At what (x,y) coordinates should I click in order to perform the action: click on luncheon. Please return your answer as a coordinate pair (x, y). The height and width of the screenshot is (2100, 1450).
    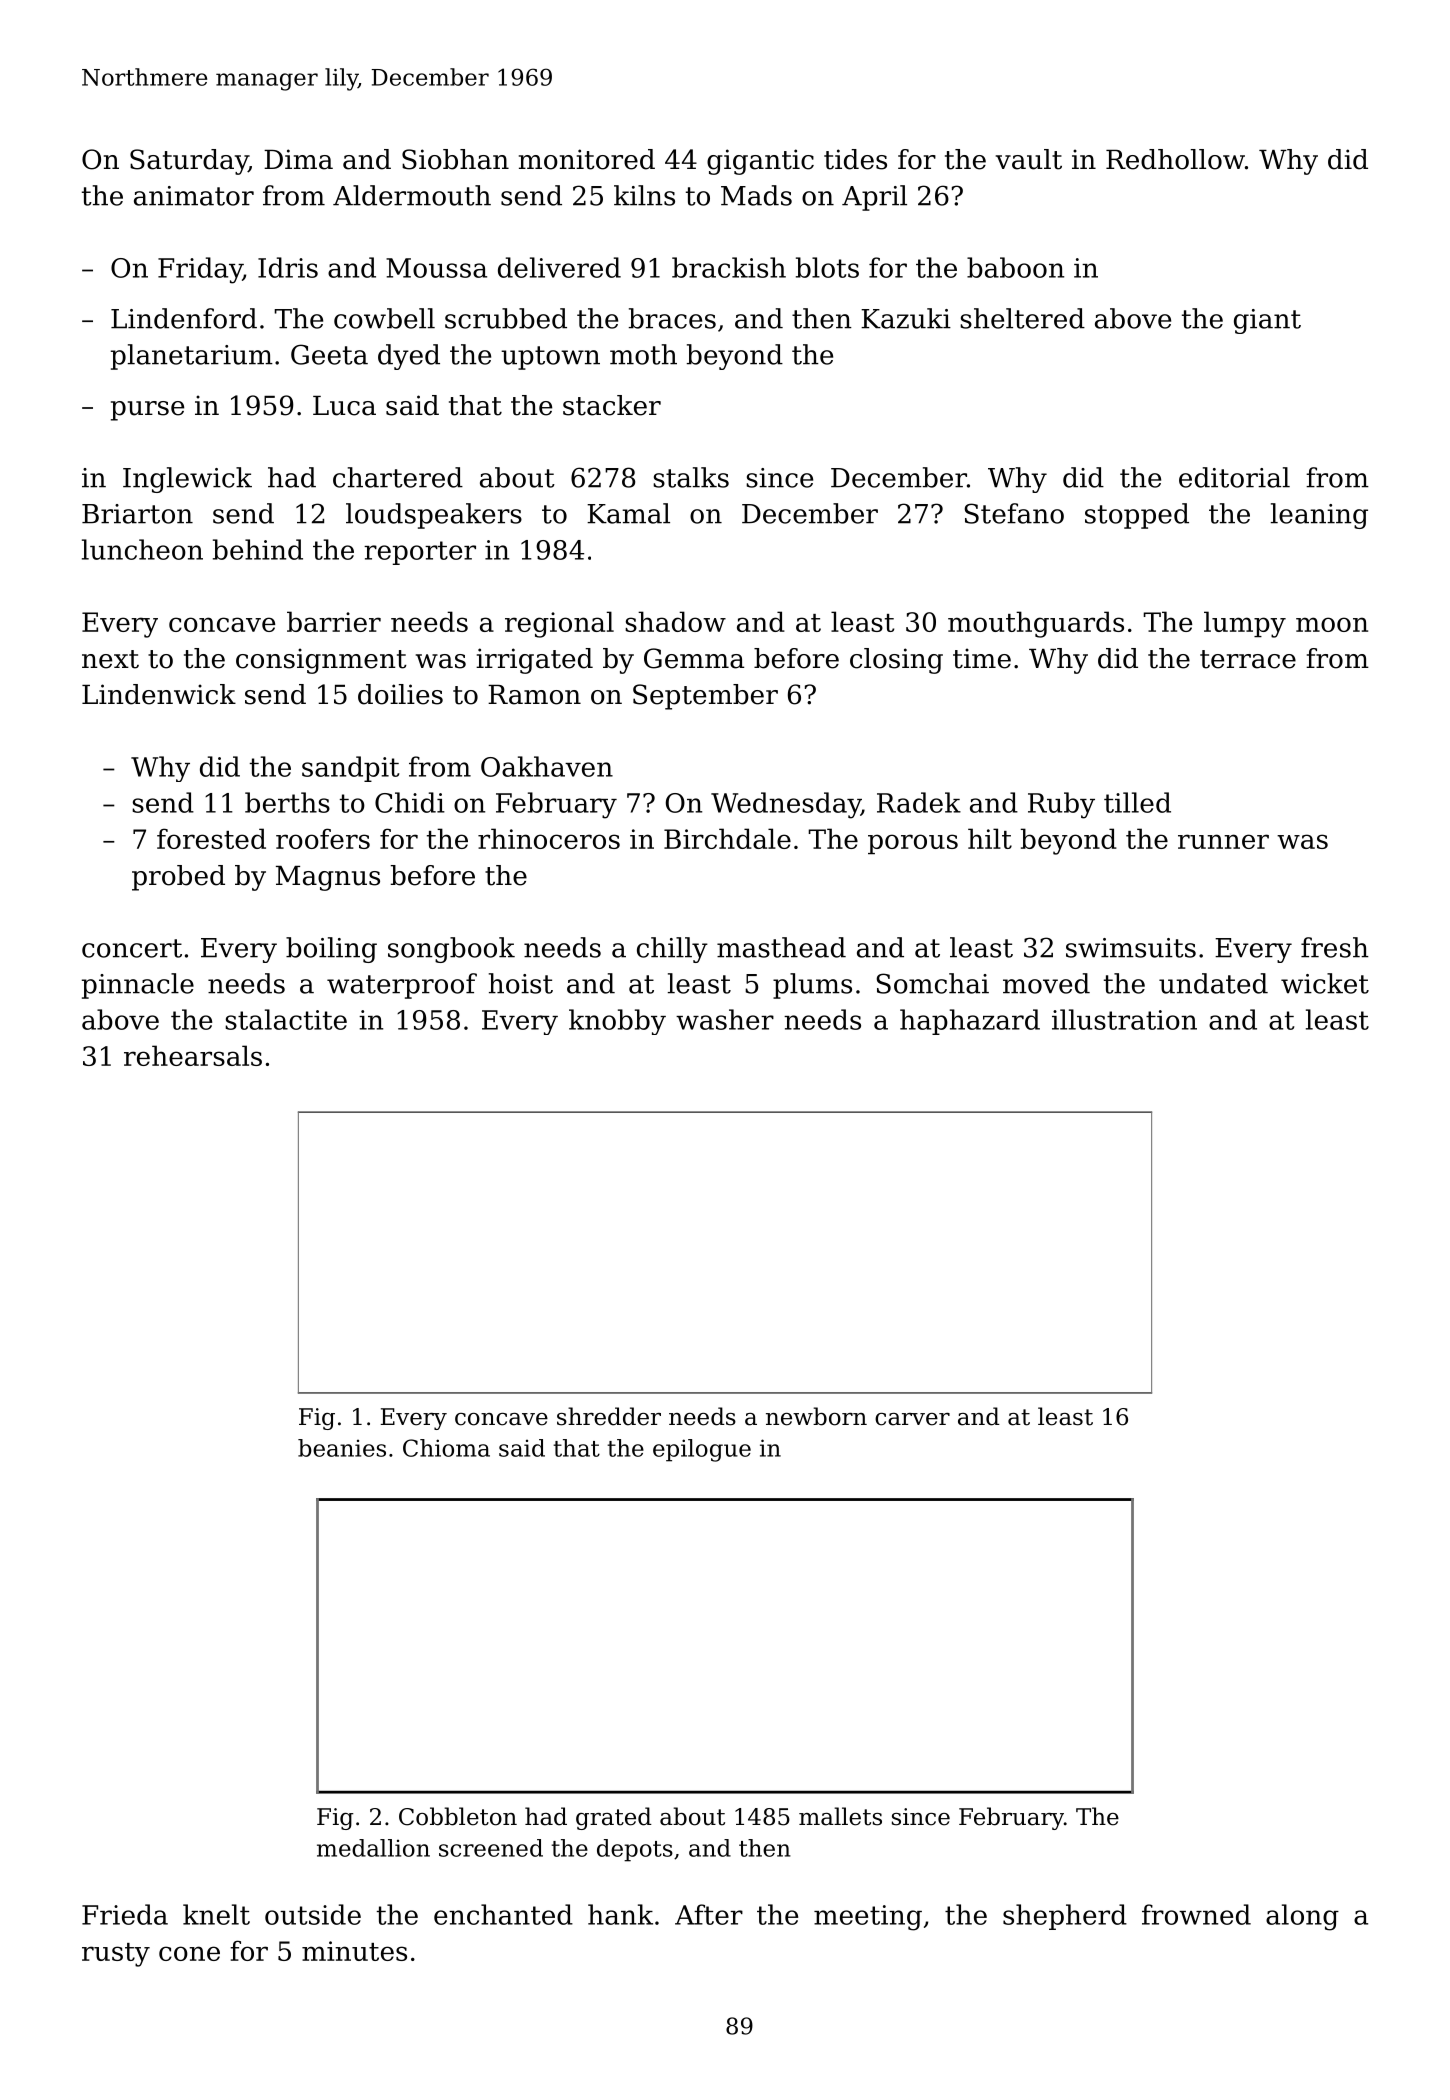
    Looking at the image, I should click on (142, 549).
